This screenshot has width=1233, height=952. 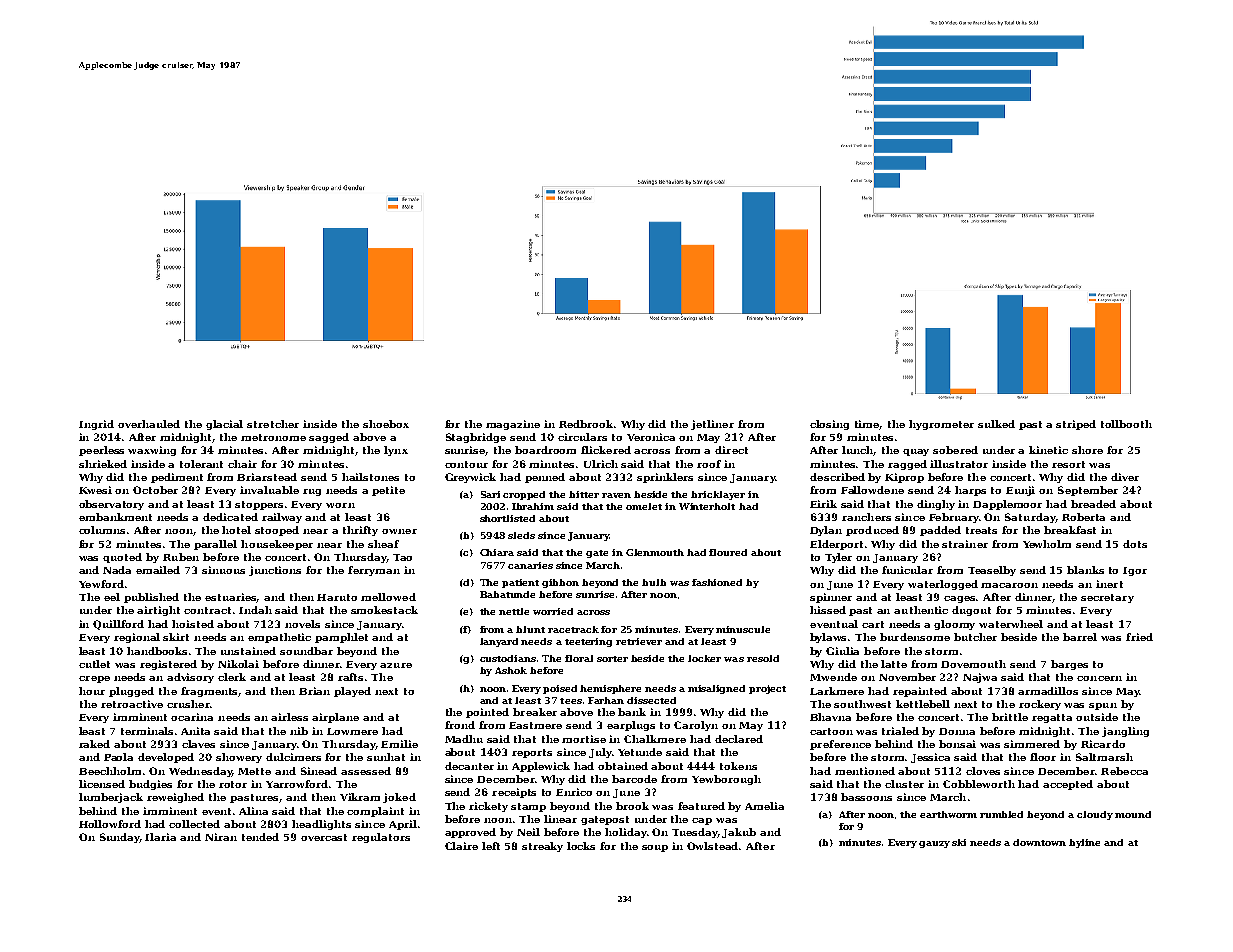 What do you see at coordinates (275, 571) in the screenshot?
I see `junctions` at bounding box center [275, 571].
